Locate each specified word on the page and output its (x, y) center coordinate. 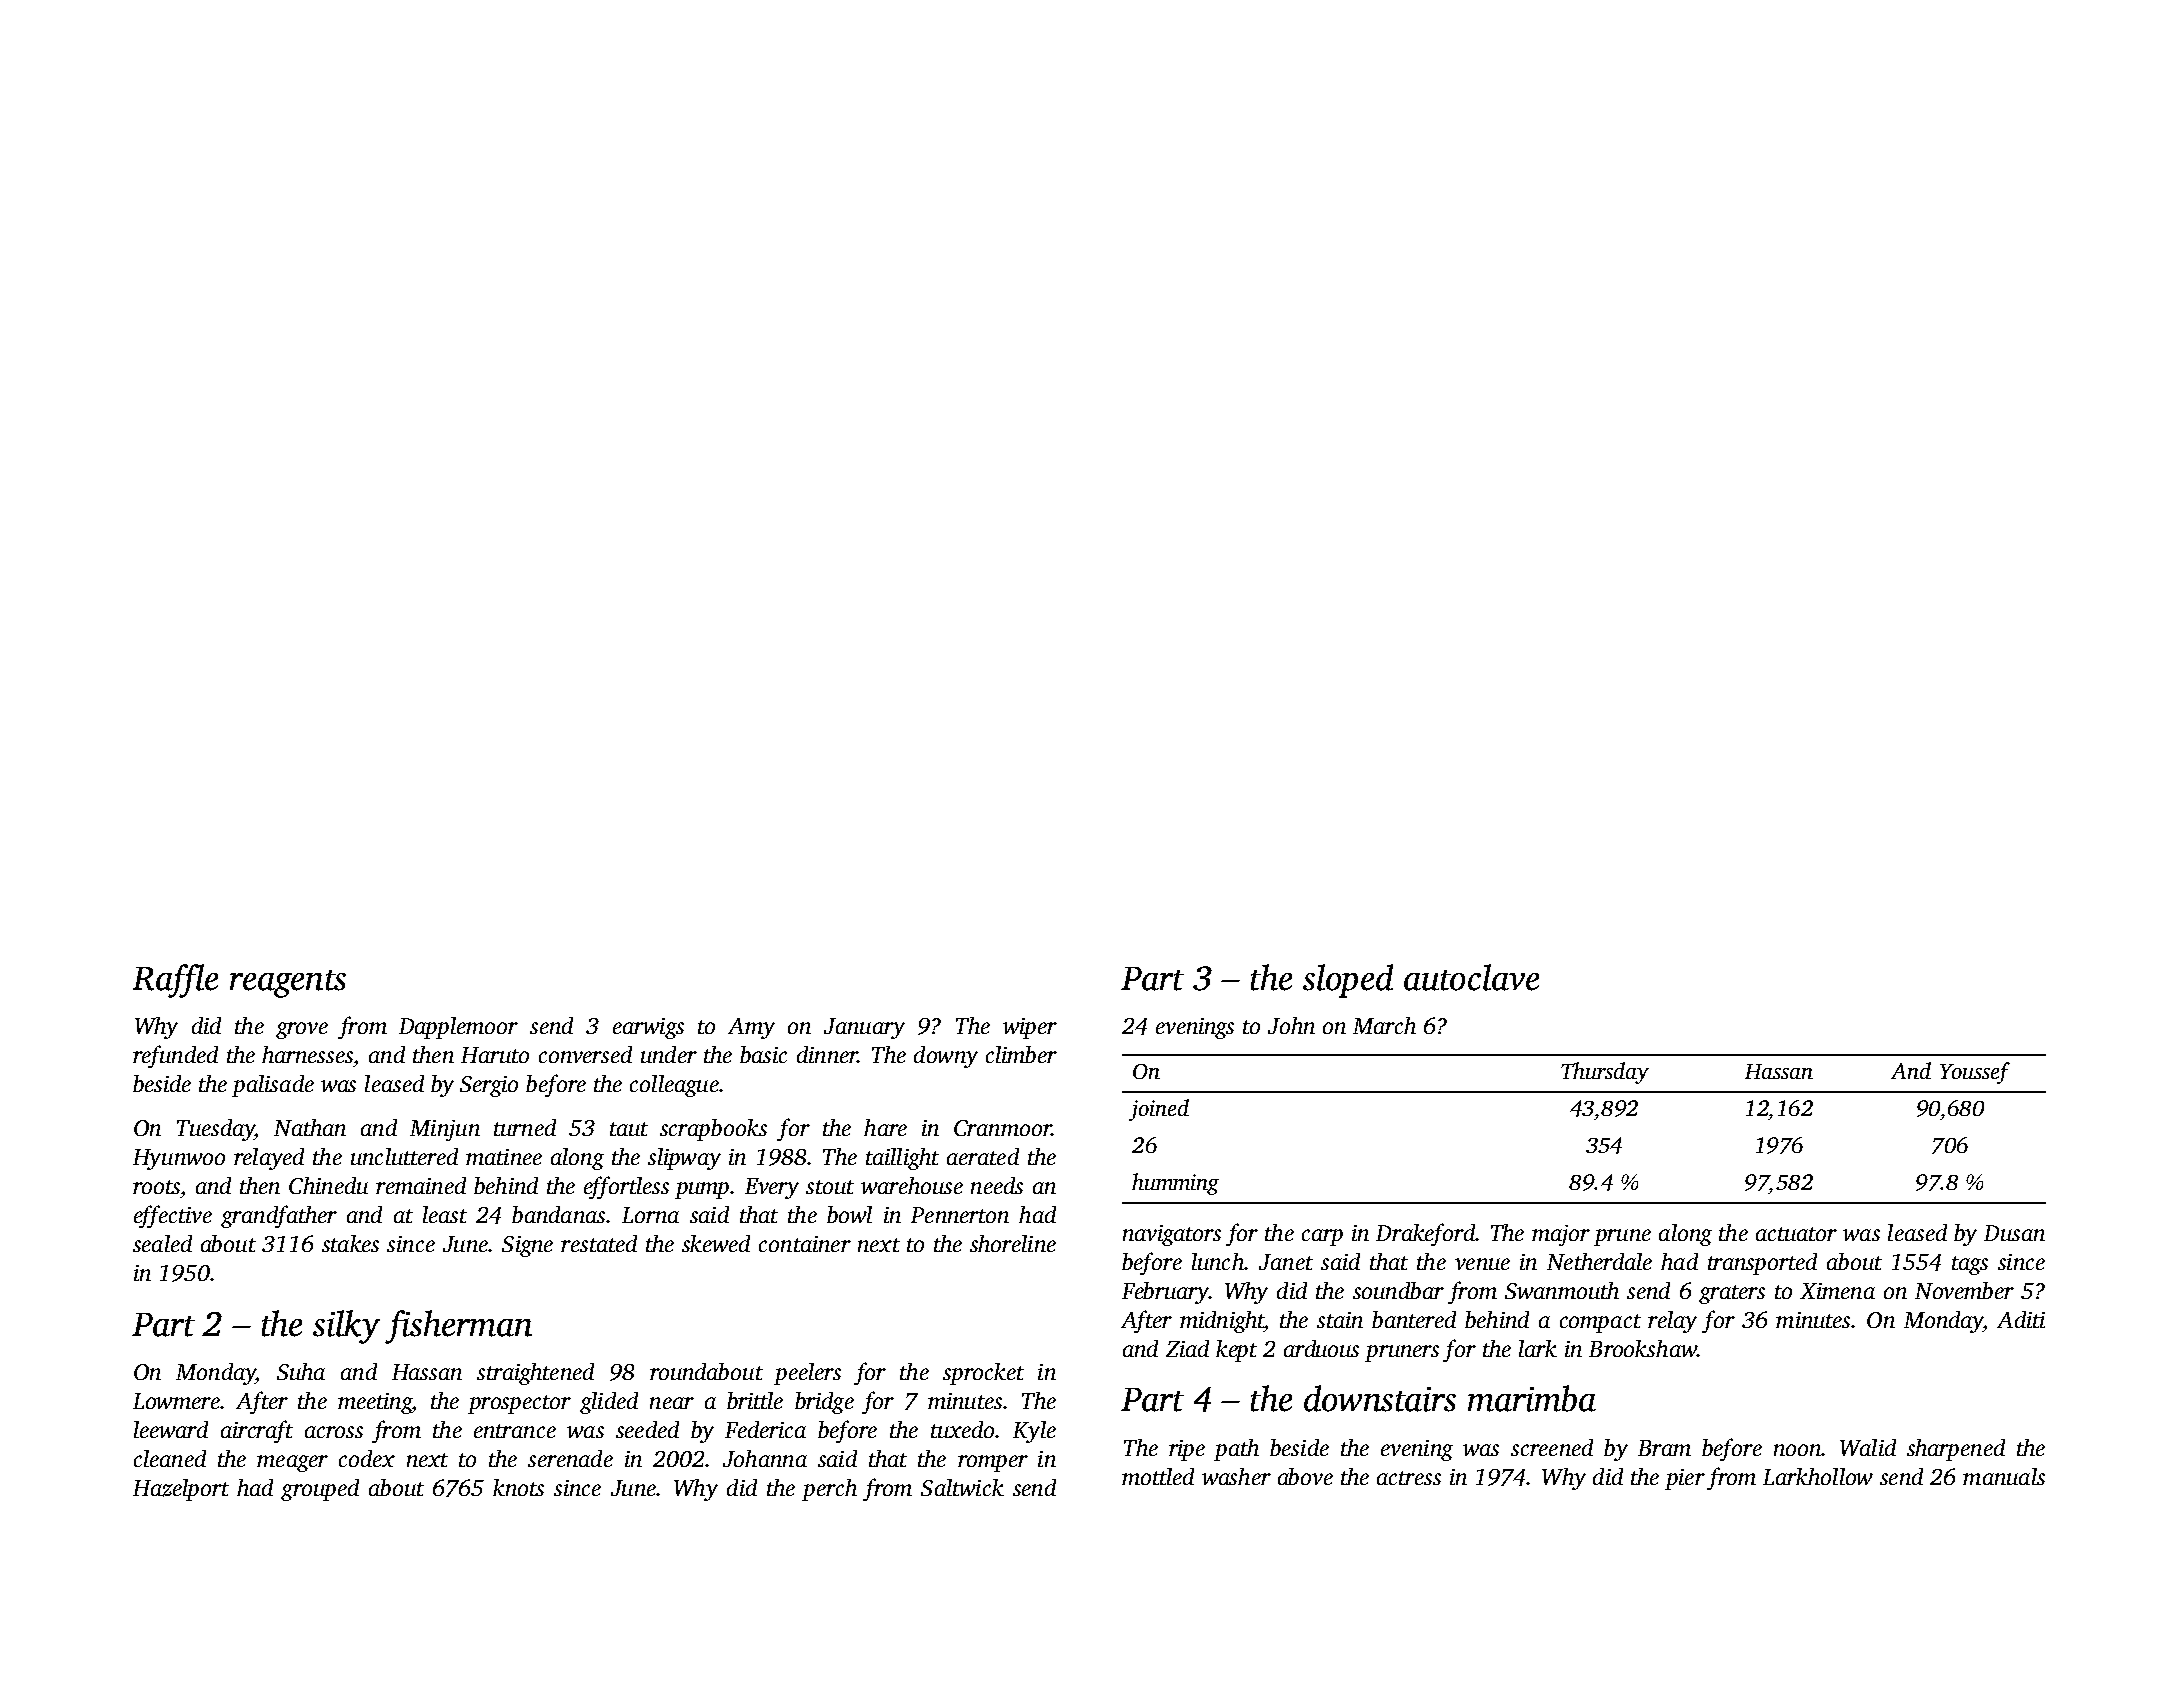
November (1964, 1290)
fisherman (458, 1327)
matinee (504, 1157)
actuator (1796, 1234)
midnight (1222, 1322)
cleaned (170, 1458)
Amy (751, 1028)
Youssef (1975, 1073)
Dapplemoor (458, 1028)
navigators (1172, 1235)
